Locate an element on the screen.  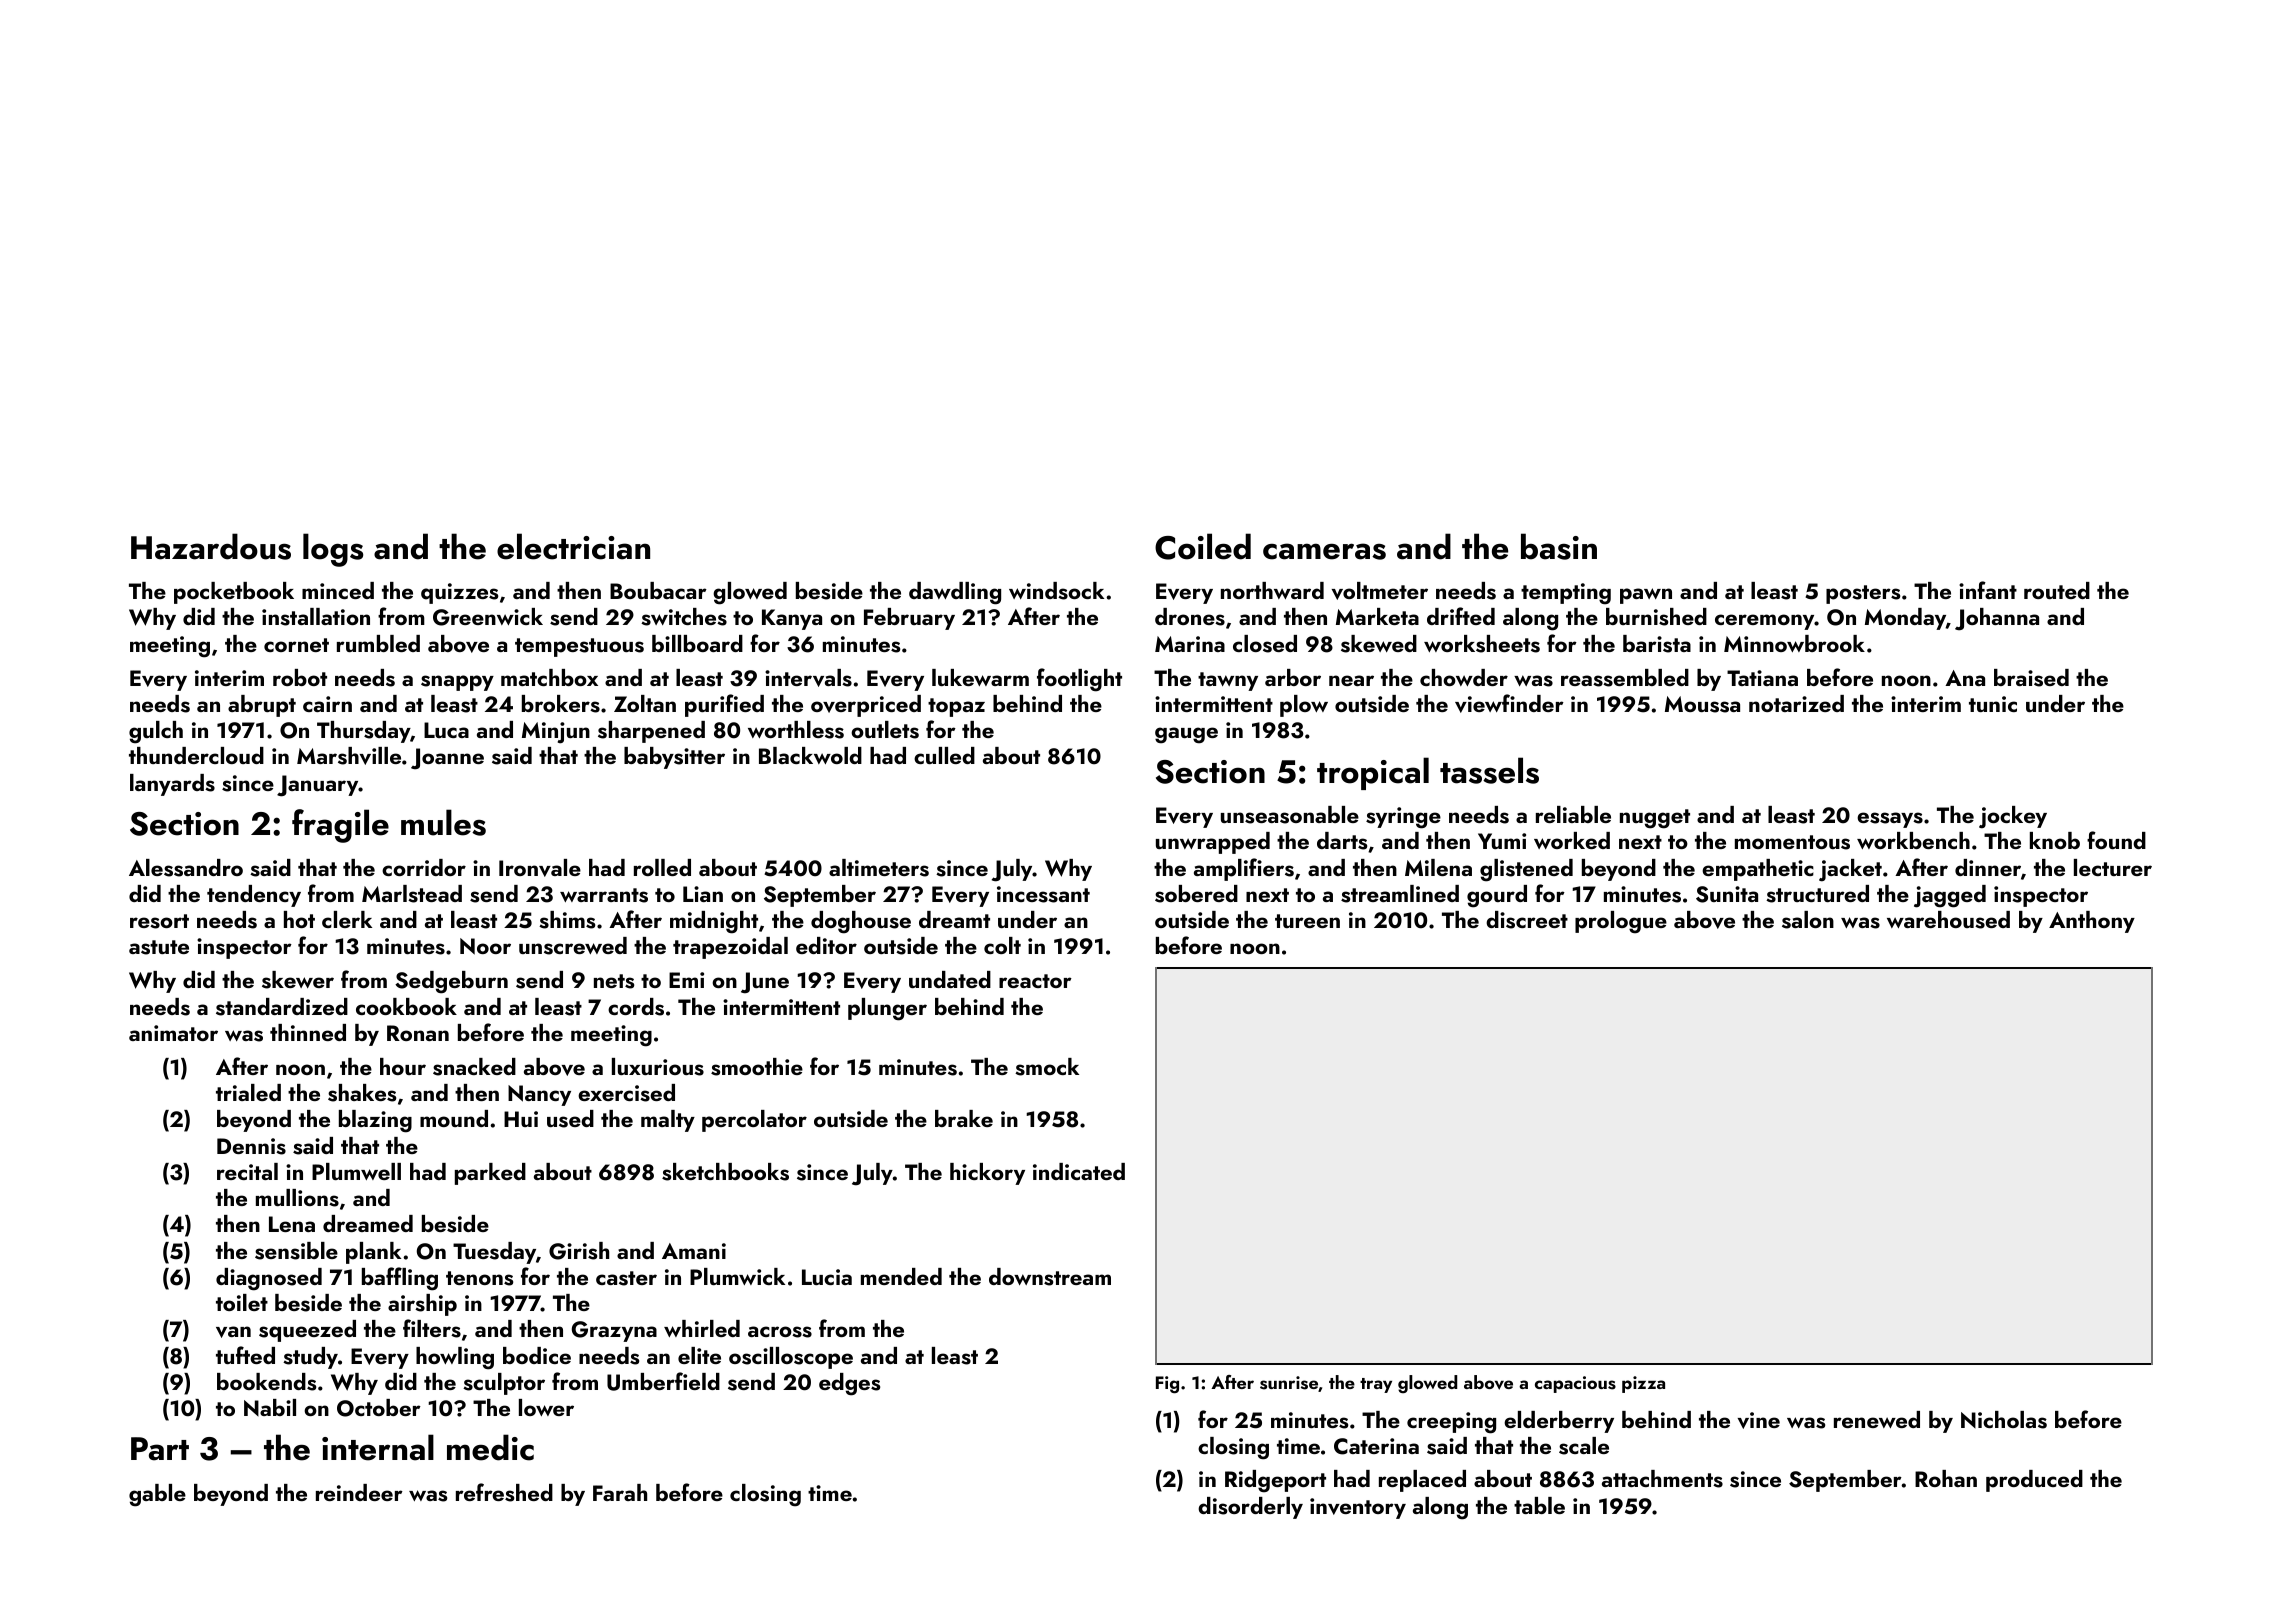
pizza is located at coordinates (1643, 1384).
